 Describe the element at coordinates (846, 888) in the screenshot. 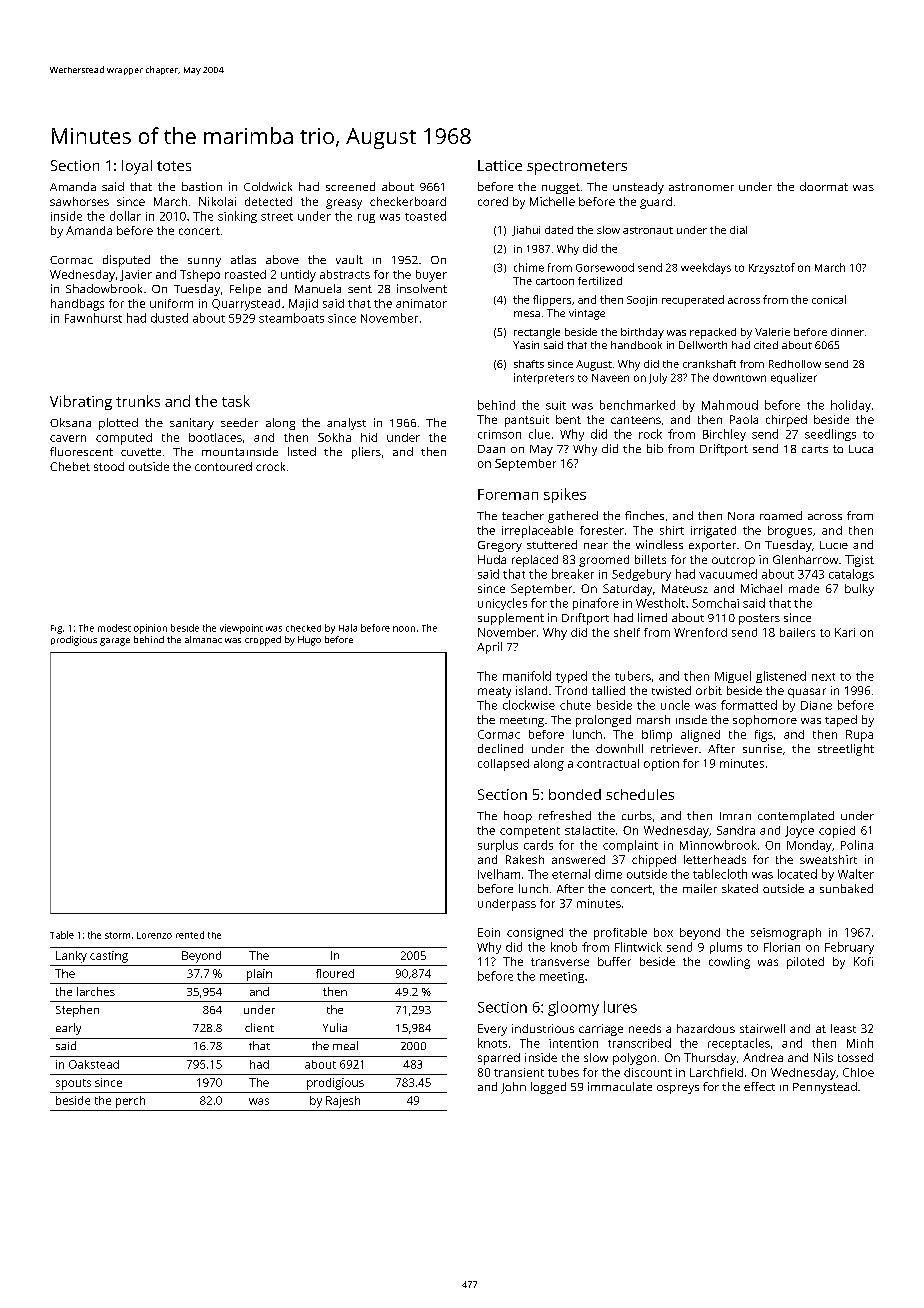

I see `sunbaked` at that location.
